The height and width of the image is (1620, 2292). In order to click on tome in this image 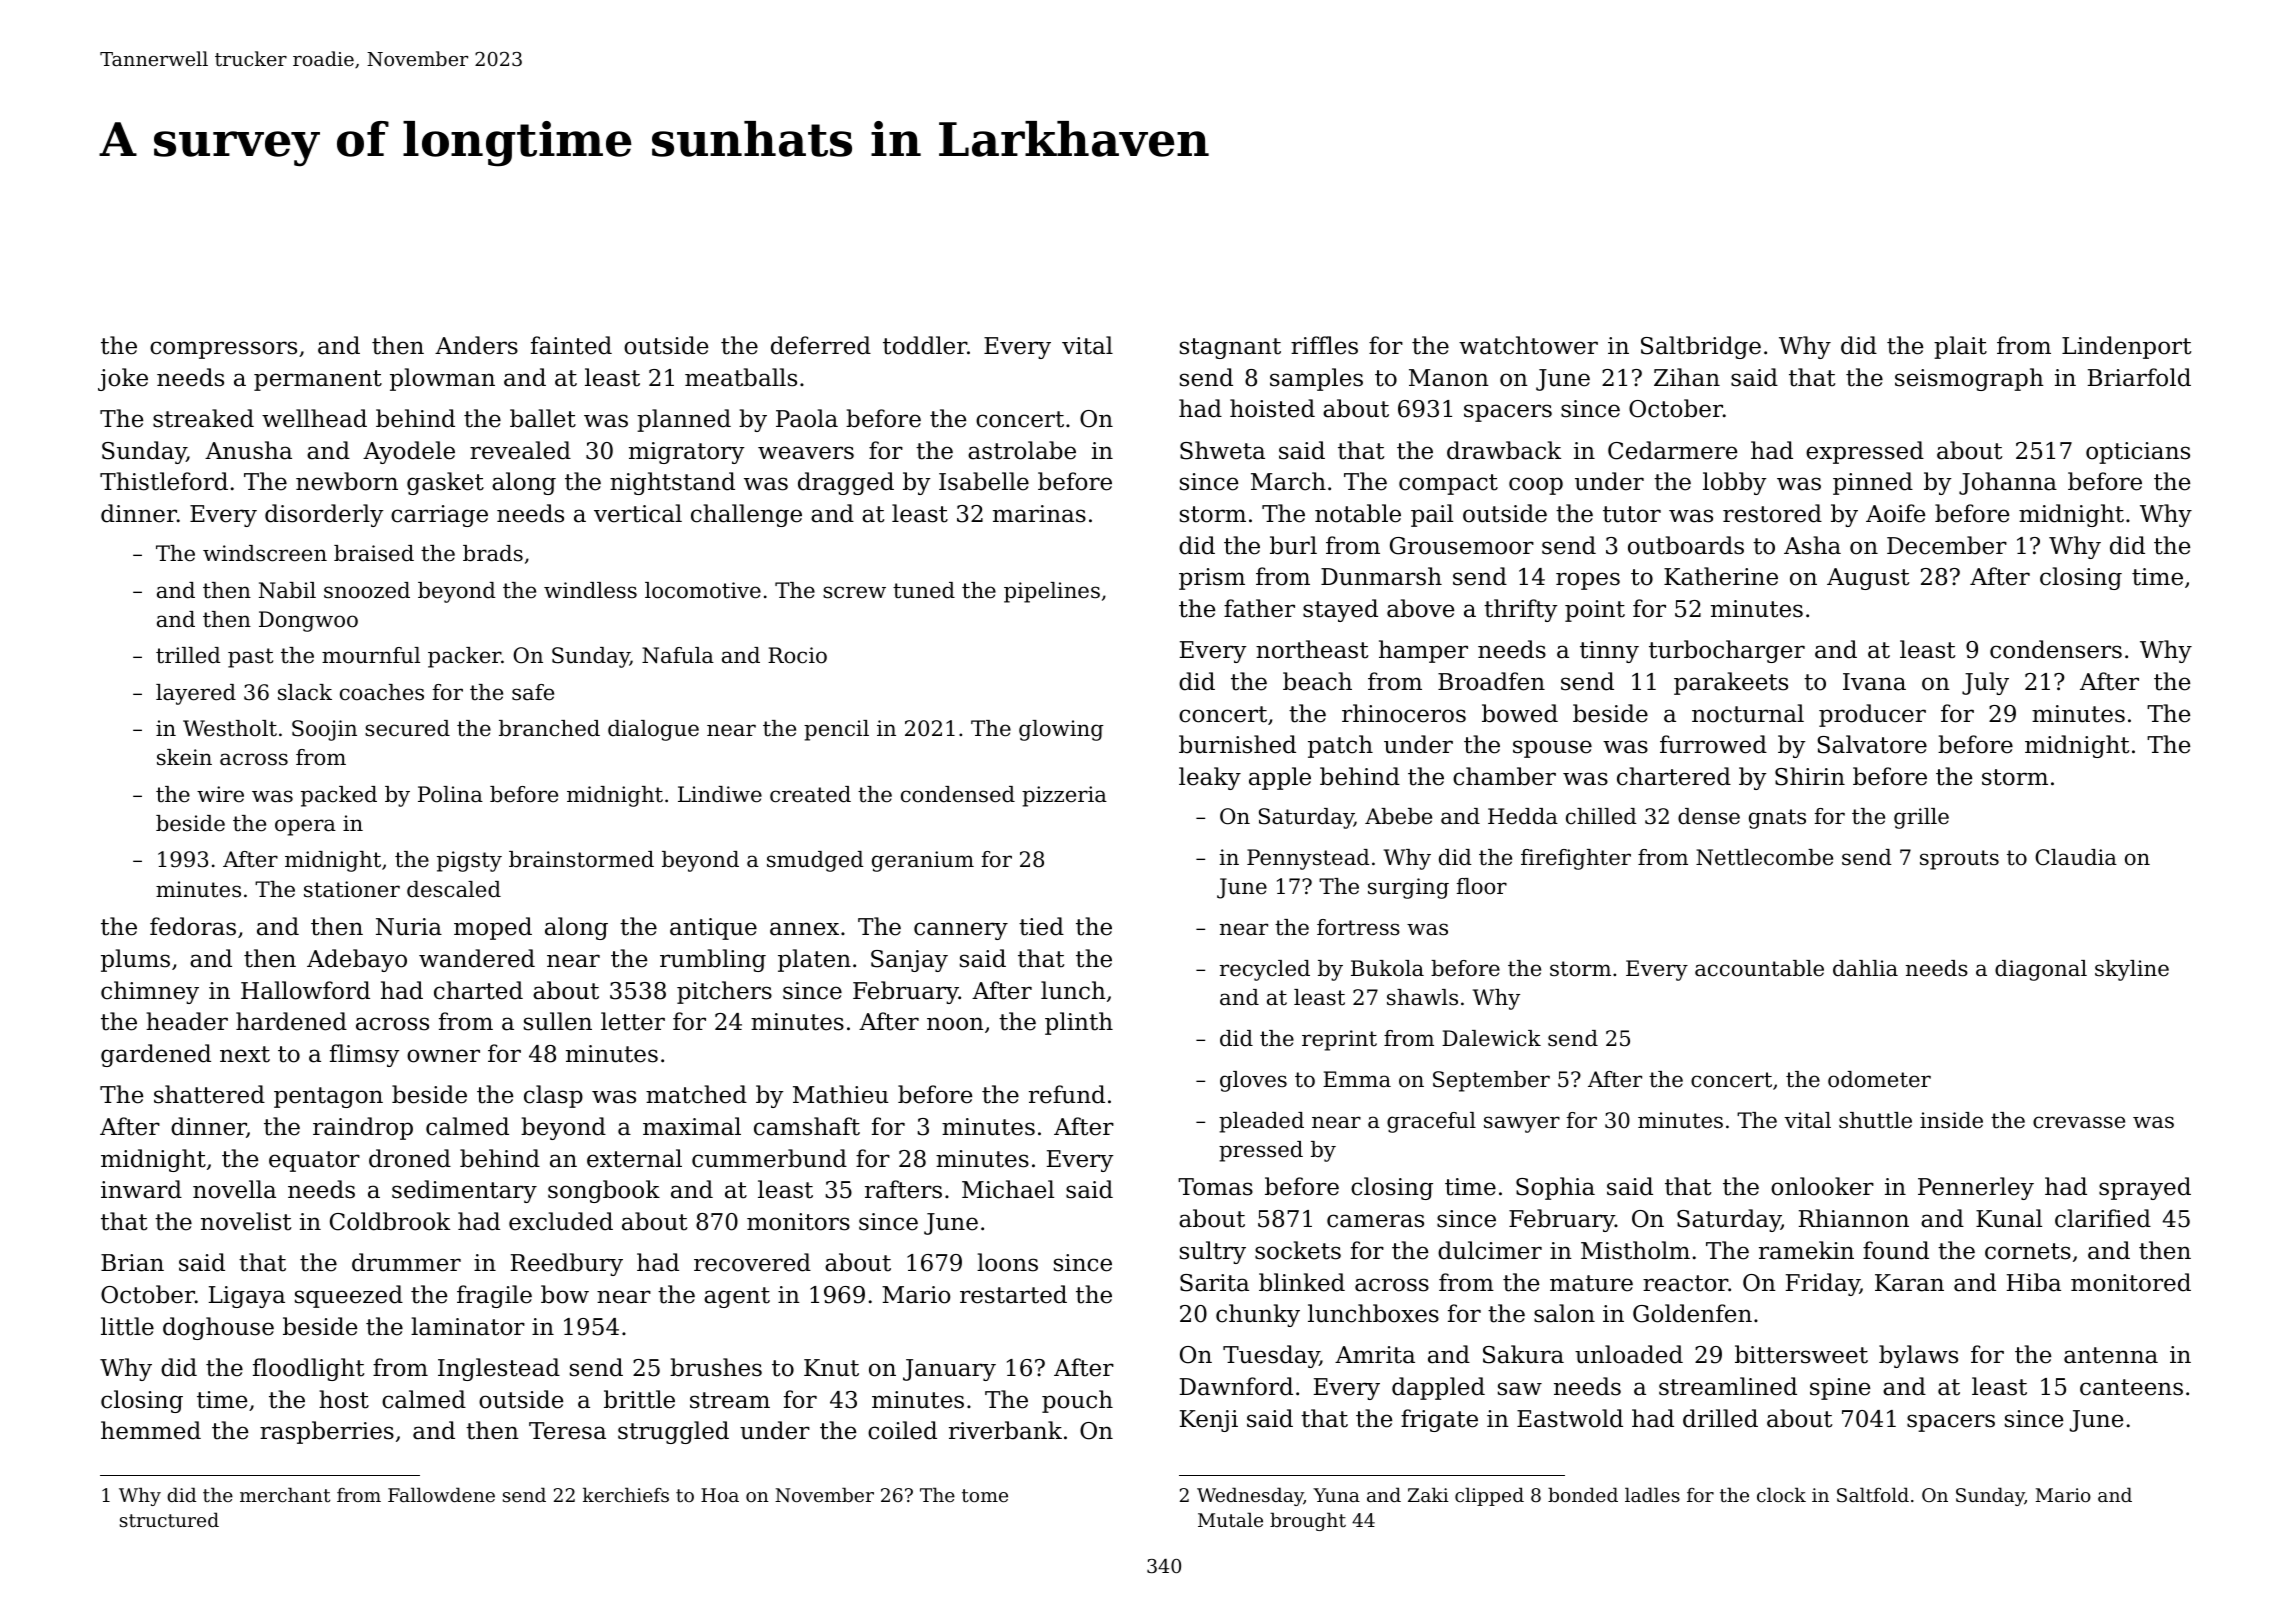, I will do `click(985, 1495)`.
